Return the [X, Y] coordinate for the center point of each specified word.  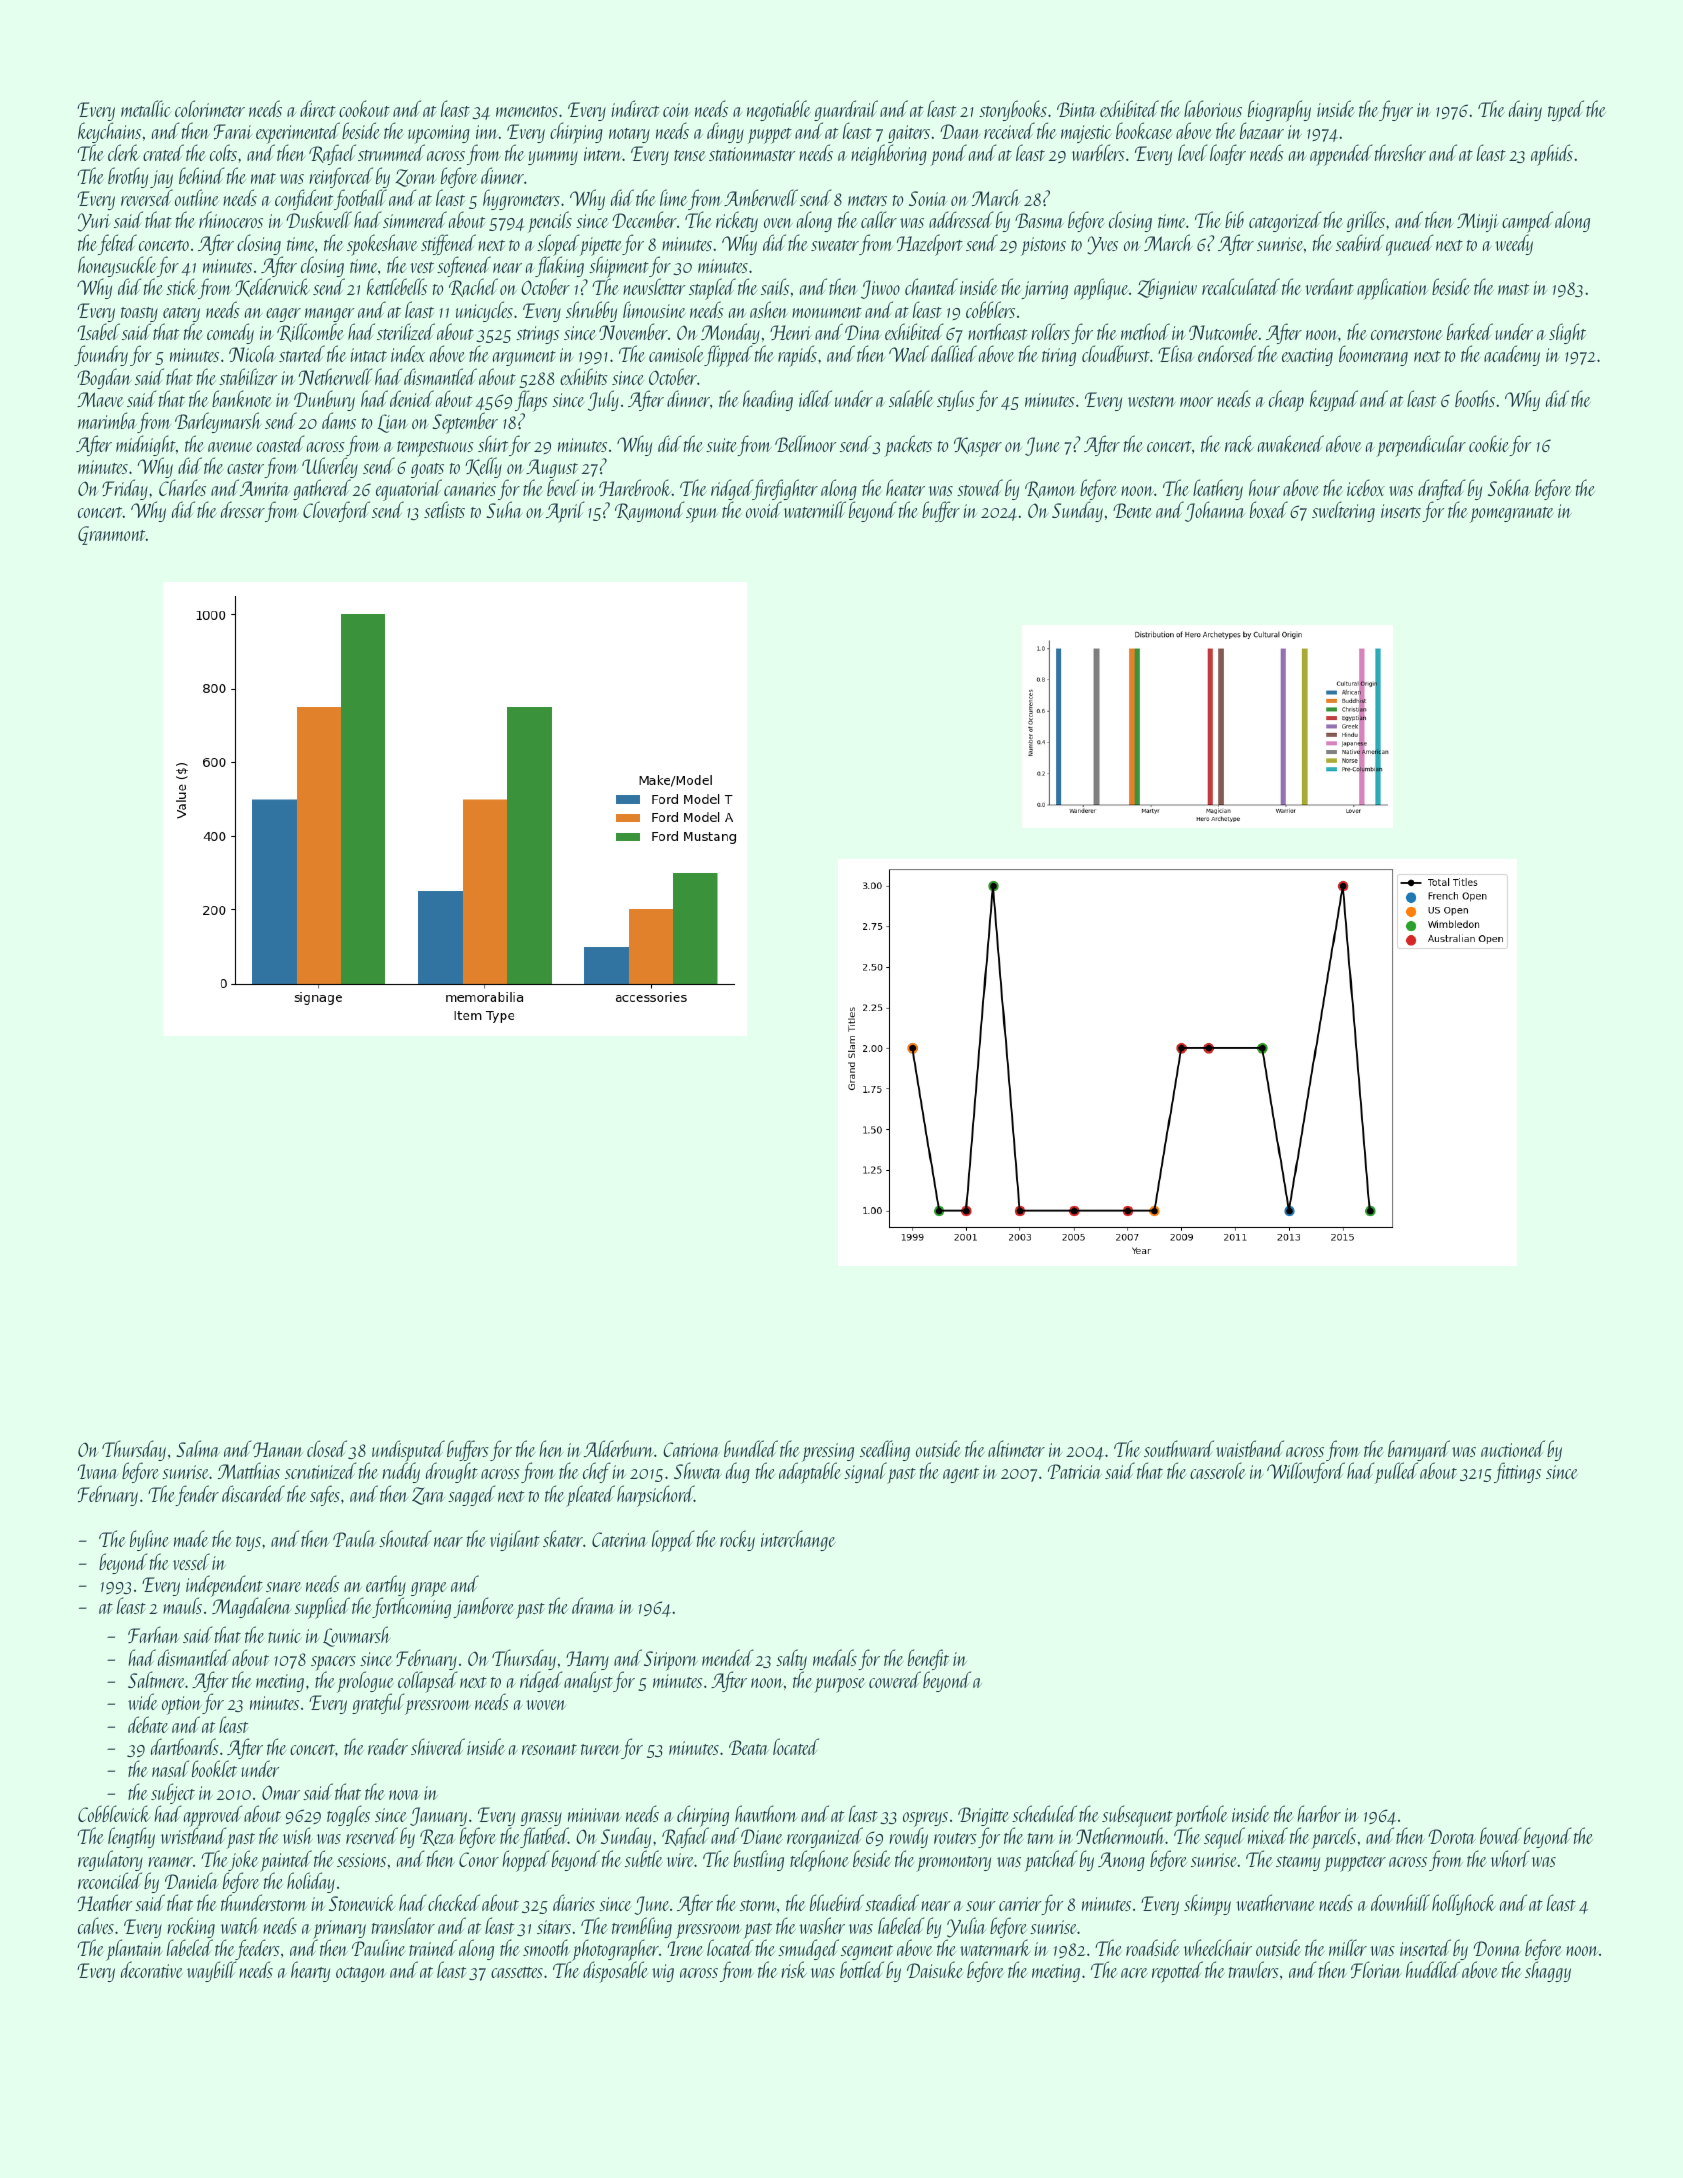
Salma [198, 1448]
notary [629, 135]
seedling [885, 1451]
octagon [360, 1974]
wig [663, 1973]
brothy [128, 177]
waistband [1250, 1448]
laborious [1213, 108]
